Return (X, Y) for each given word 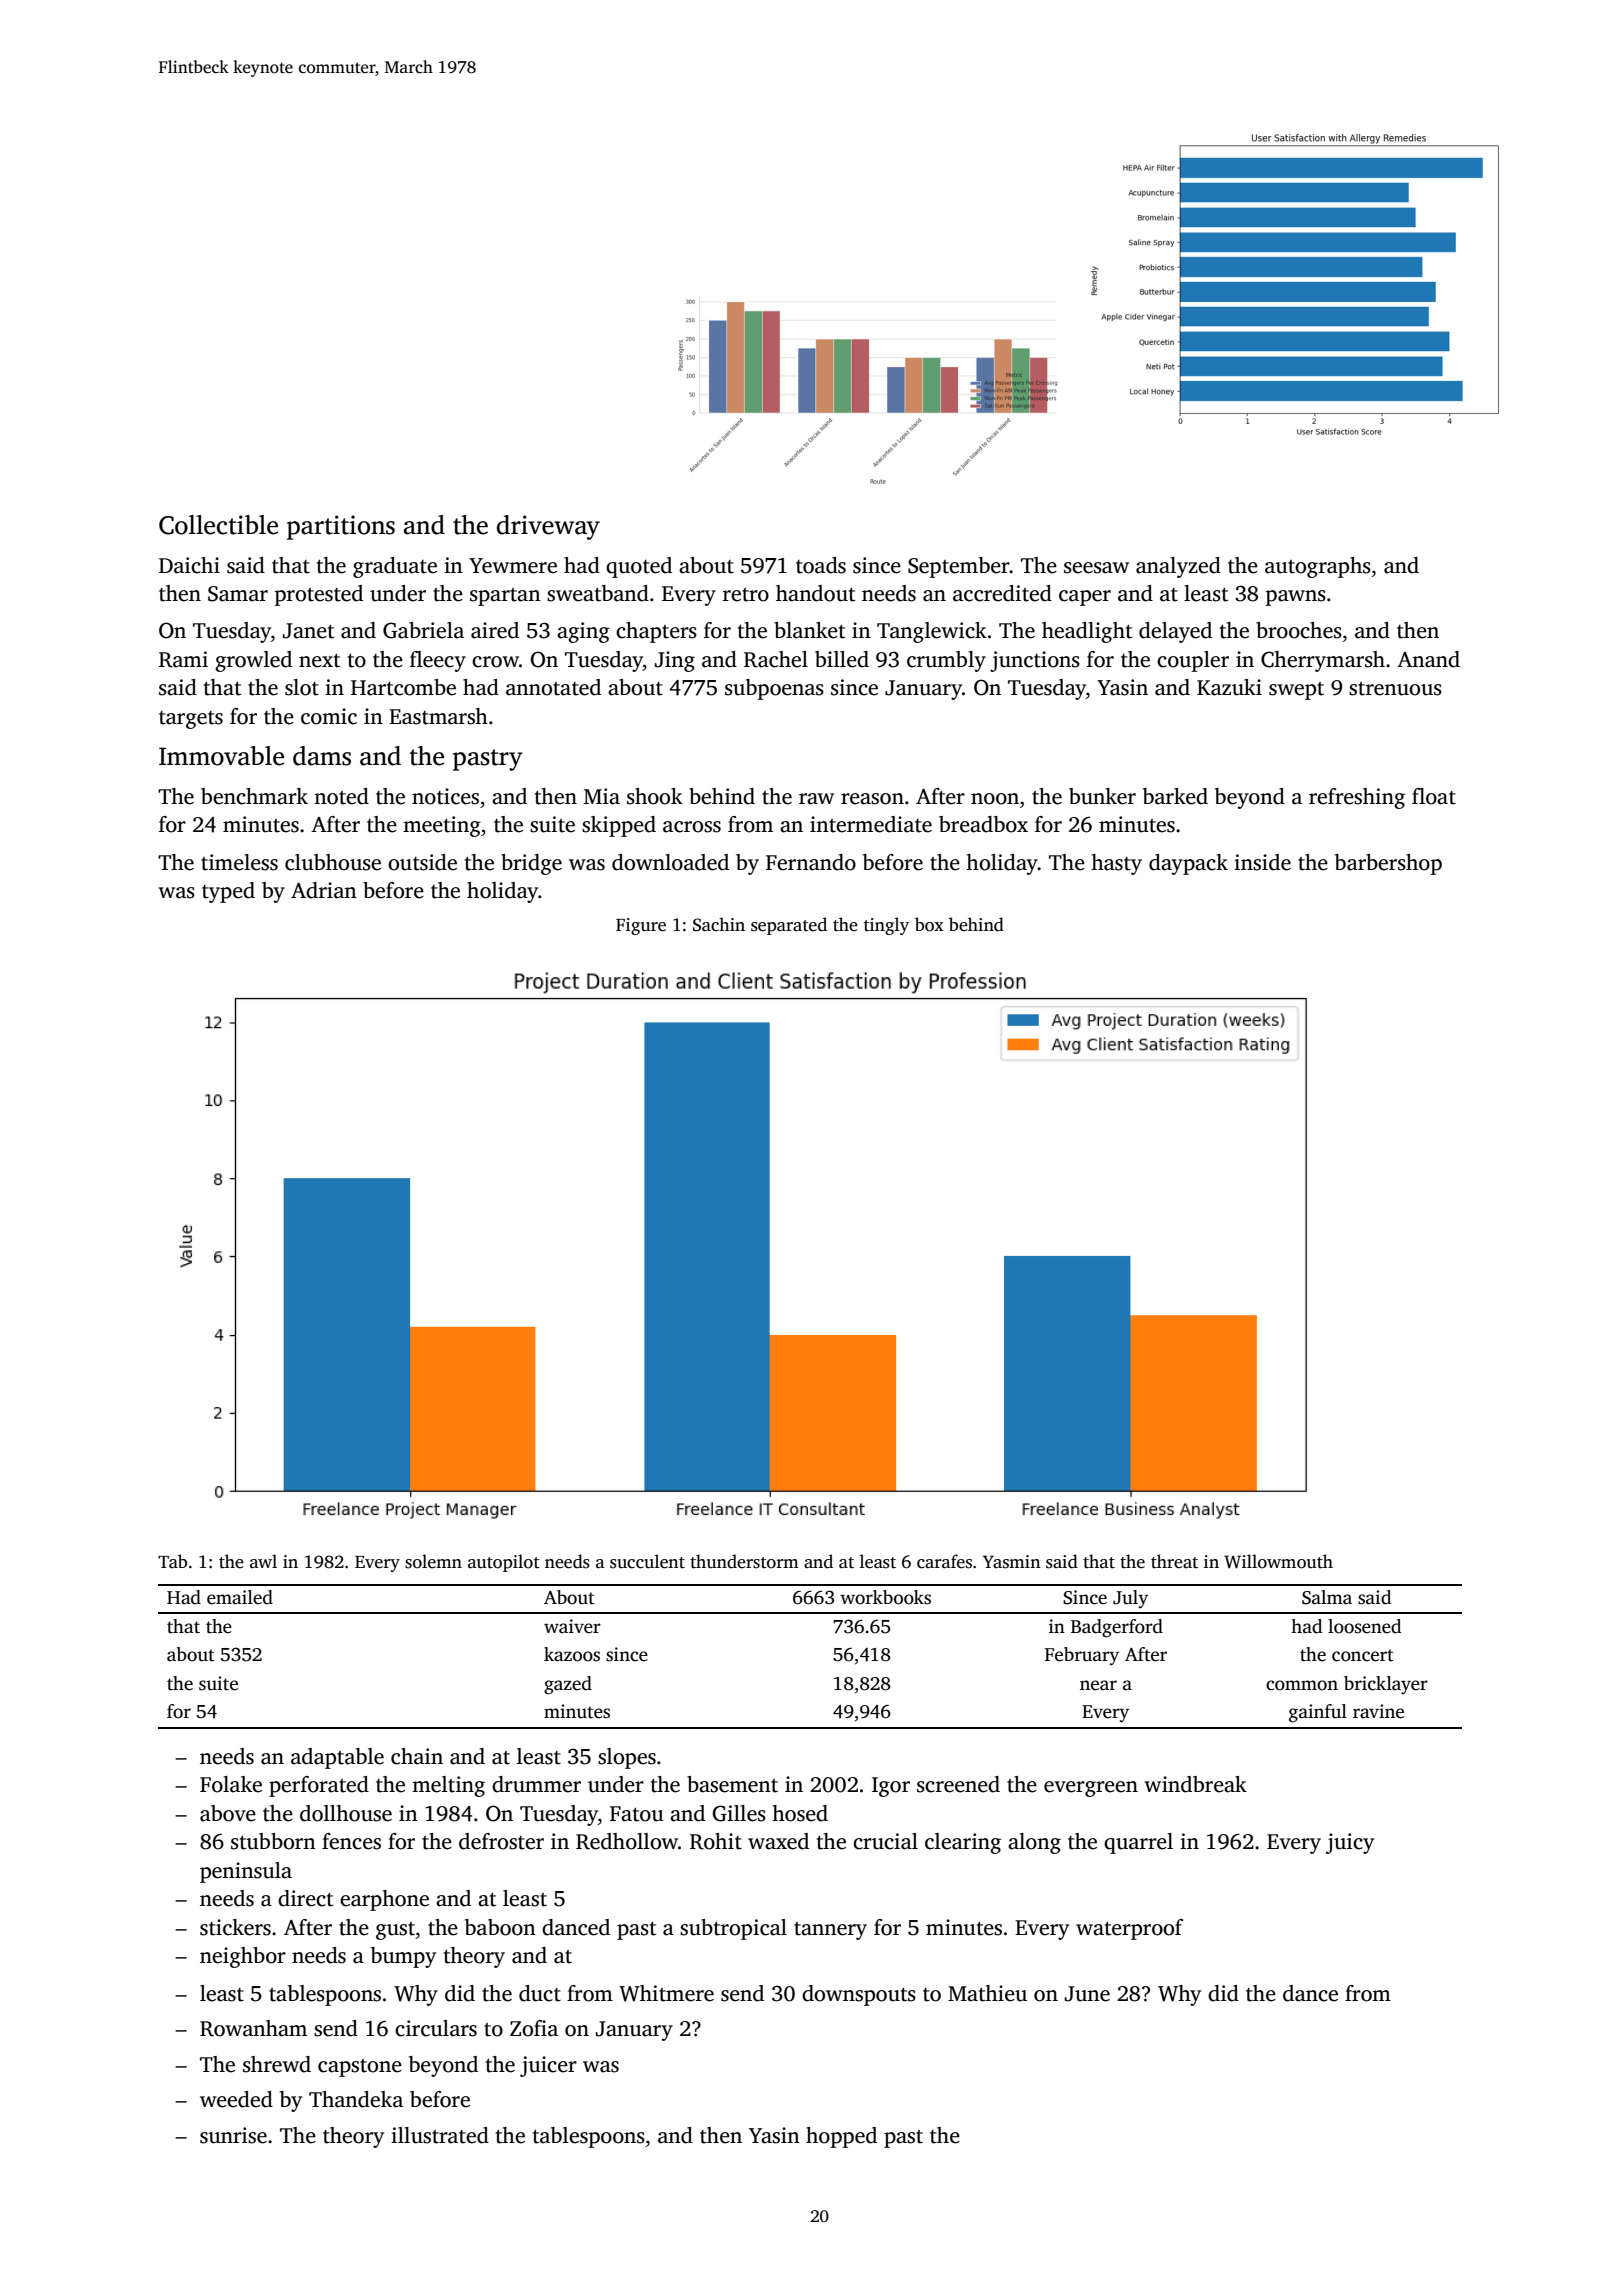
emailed (240, 1597)
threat (1174, 1561)
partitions (341, 527)
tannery (830, 1931)
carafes (944, 1561)
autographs (1318, 567)
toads (821, 565)
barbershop (1388, 864)
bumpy (403, 1957)
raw (816, 799)
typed (228, 892)
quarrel (1138, 1843)
